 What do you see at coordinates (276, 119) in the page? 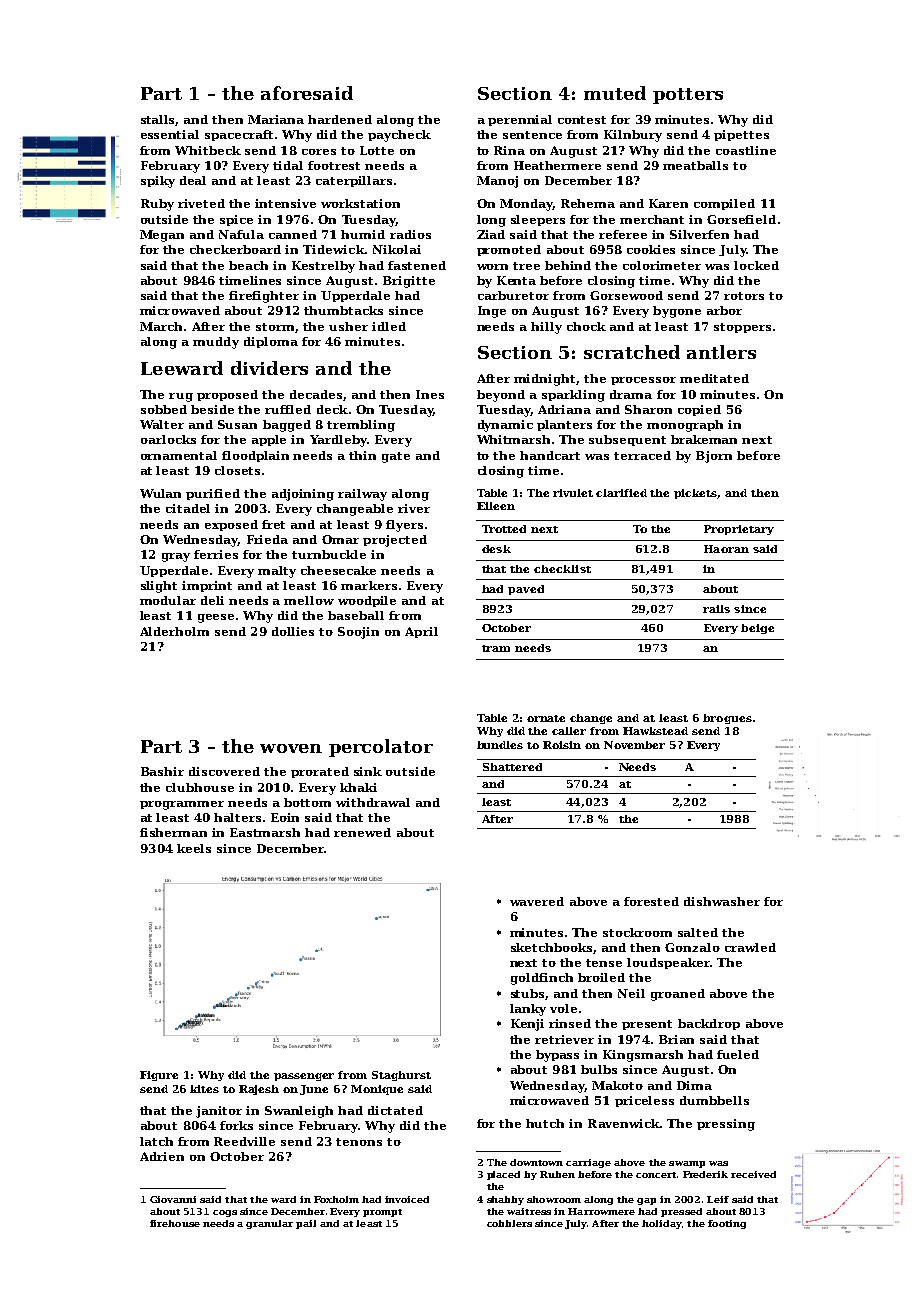
I see `Mariana` at bounding box center [276, 119].
